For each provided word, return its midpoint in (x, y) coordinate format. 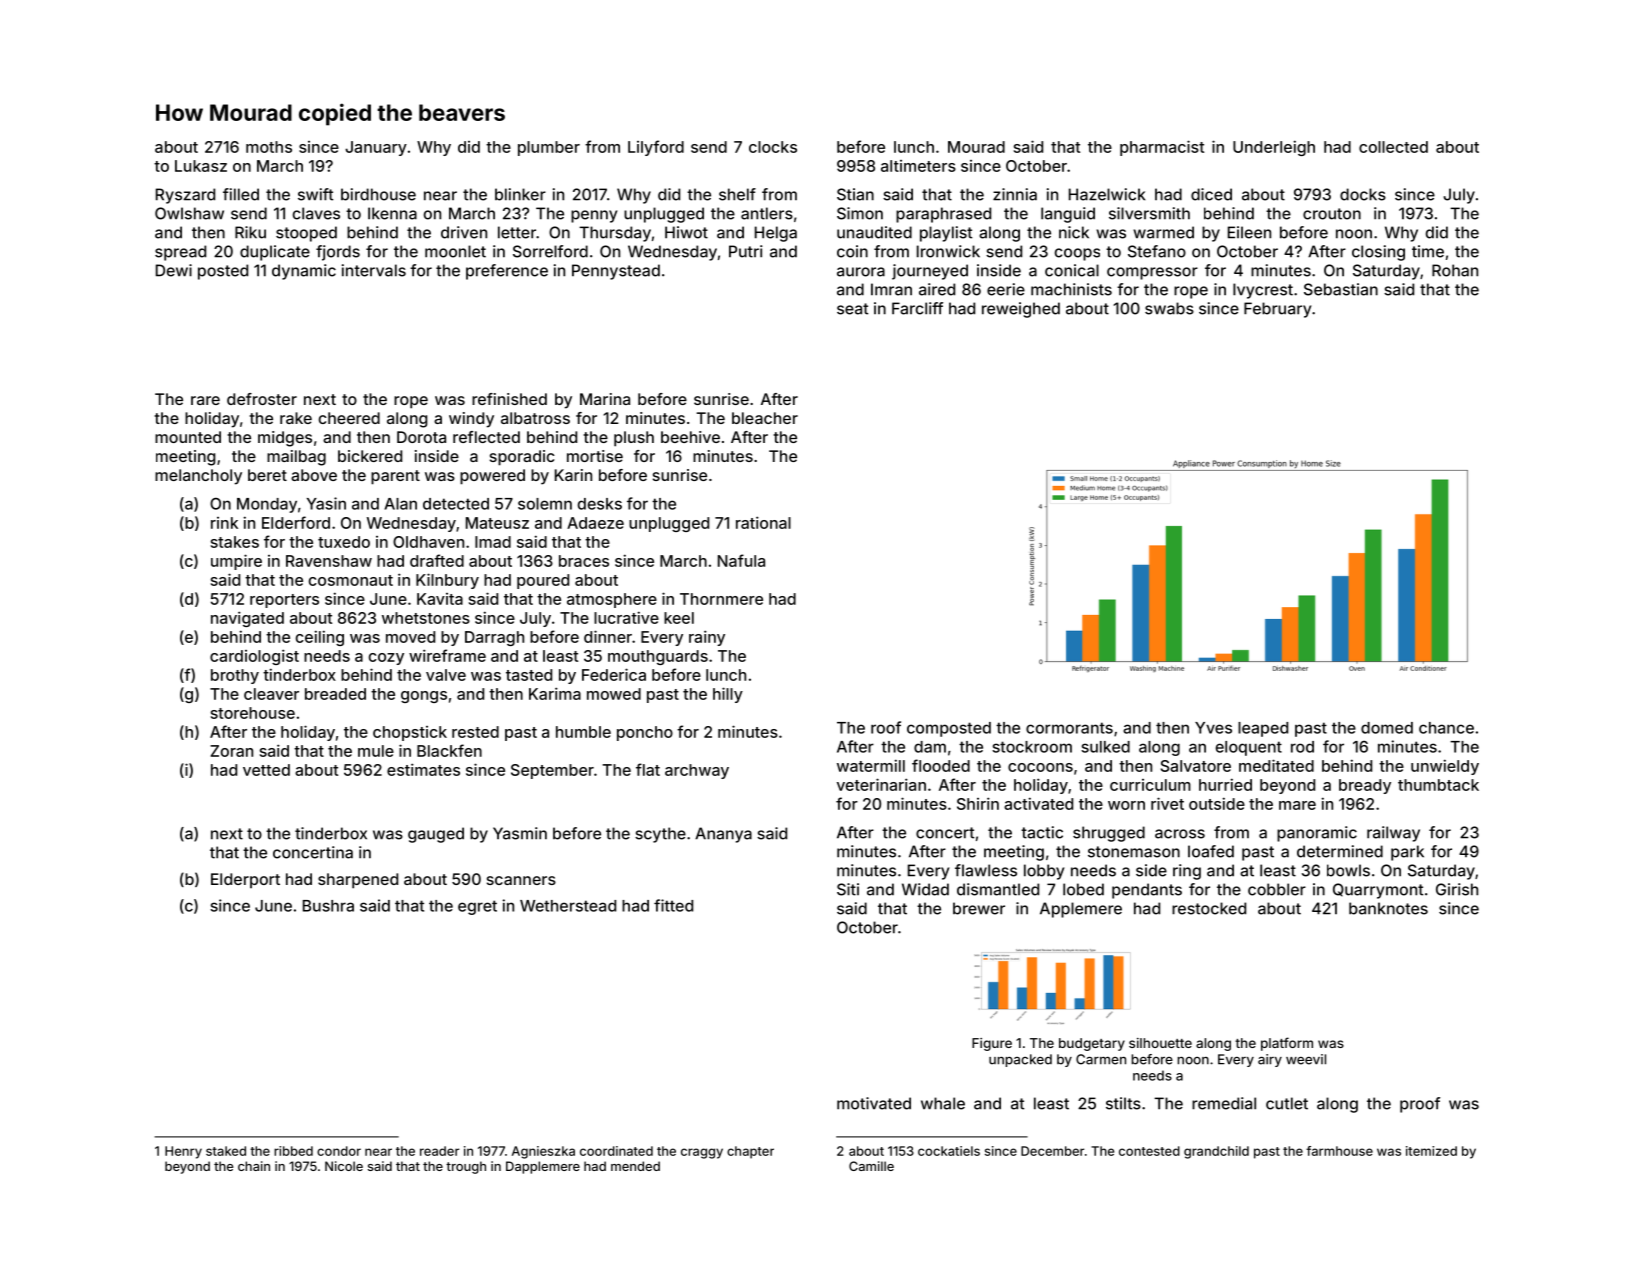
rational (763, 522)
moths (269, 147)
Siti (848, 889)
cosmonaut (351, 580)
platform (1287, 1044)
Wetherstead (568, 906)
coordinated (616, 1151)
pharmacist (1162, 148)
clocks (773, 147)
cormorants (1069, 728)
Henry (183, 1152)
